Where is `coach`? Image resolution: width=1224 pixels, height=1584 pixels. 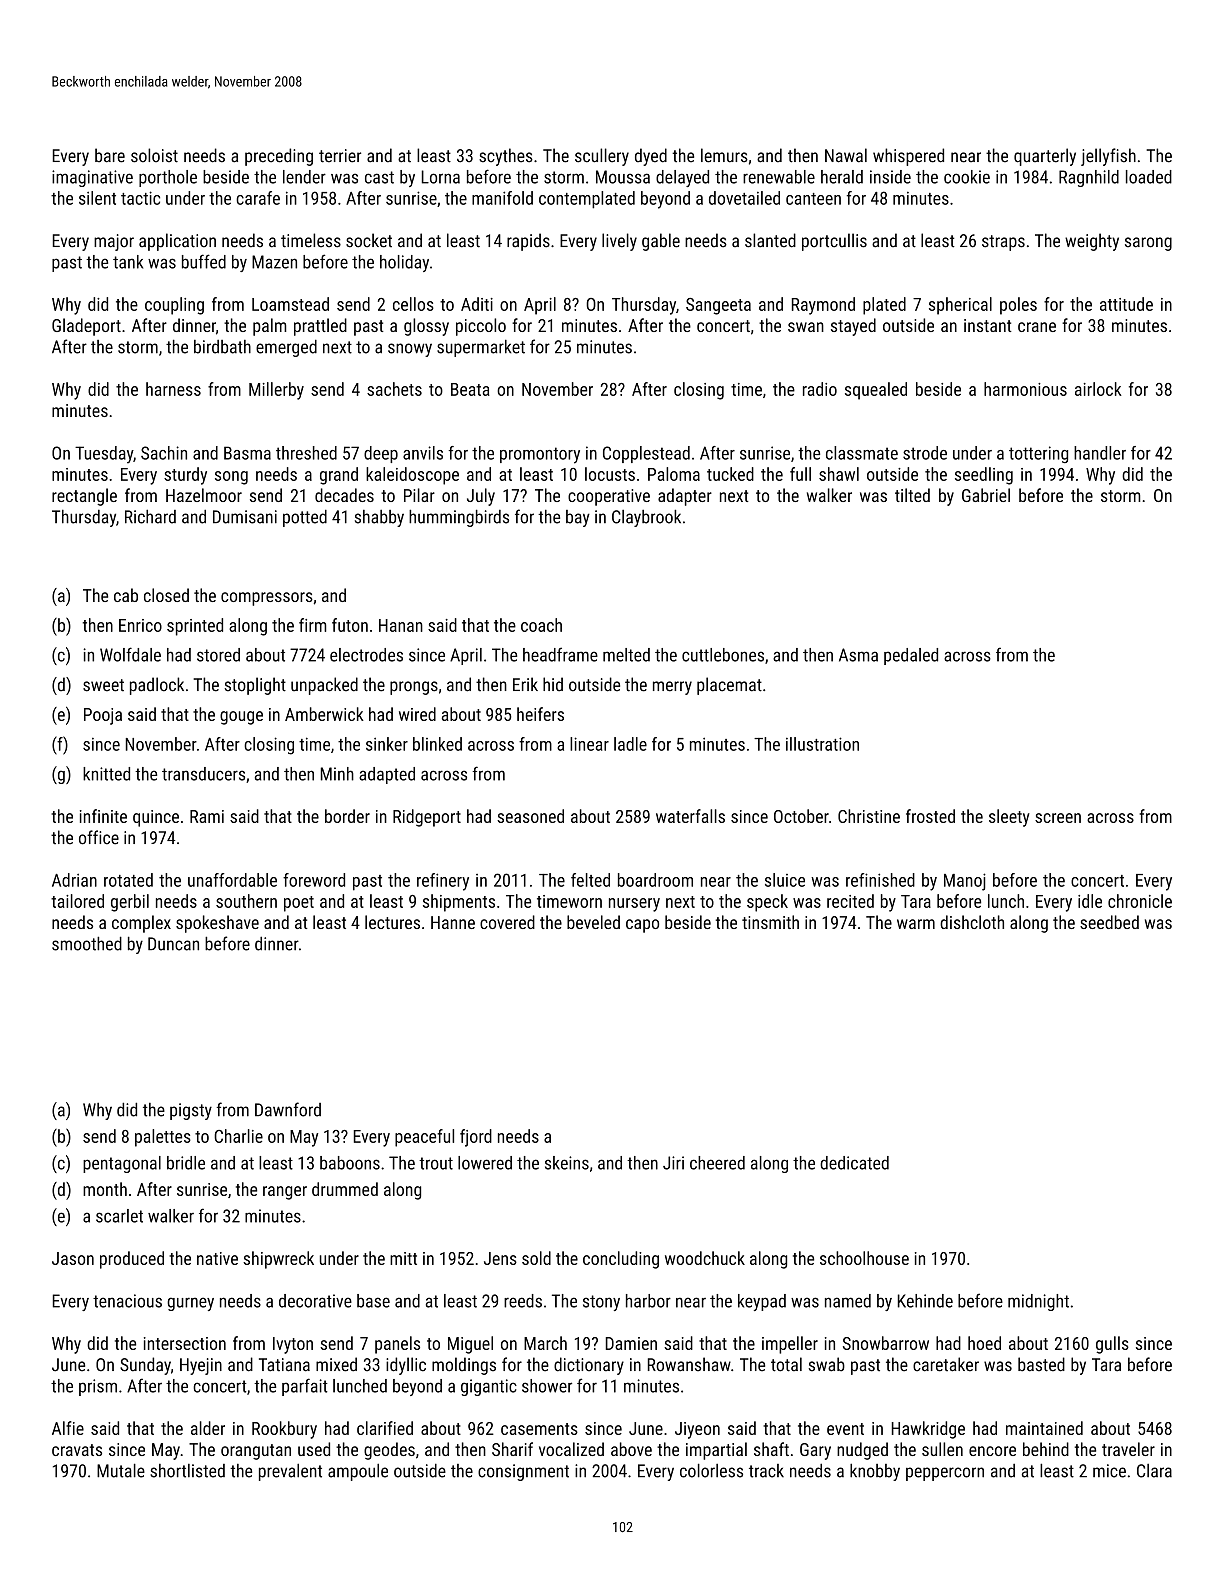
coach is located at coordinates (541, 625).
